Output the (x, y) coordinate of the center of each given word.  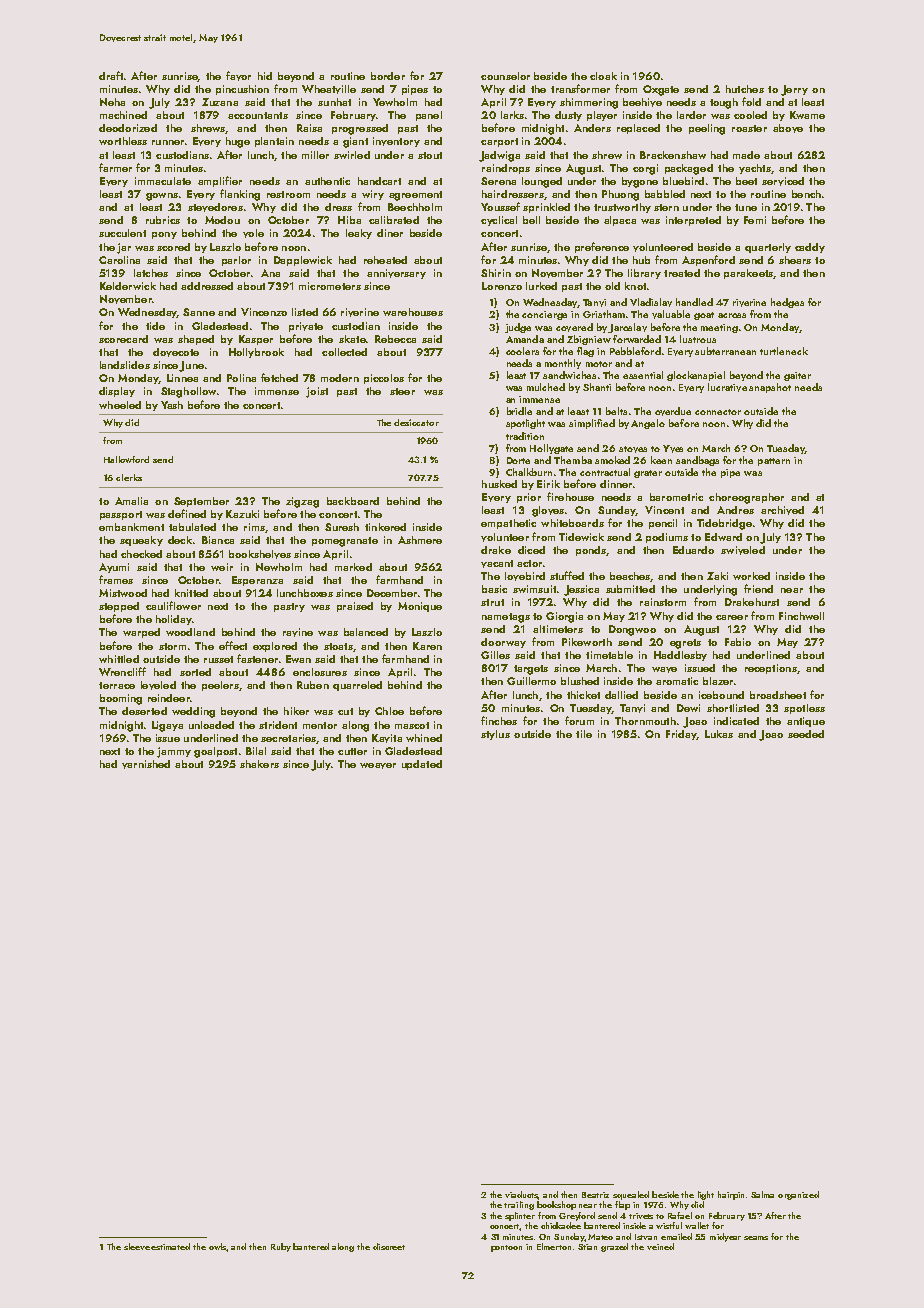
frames (116, 579)
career (732, 617)
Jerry (794, 90)
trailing (519, 1205)
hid (265, 76)
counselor (505, 76)
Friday (681, 735)
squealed (631, 1195)
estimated (170, 1246)
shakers (259, 764)
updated (422, 765)
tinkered (385, 527)
